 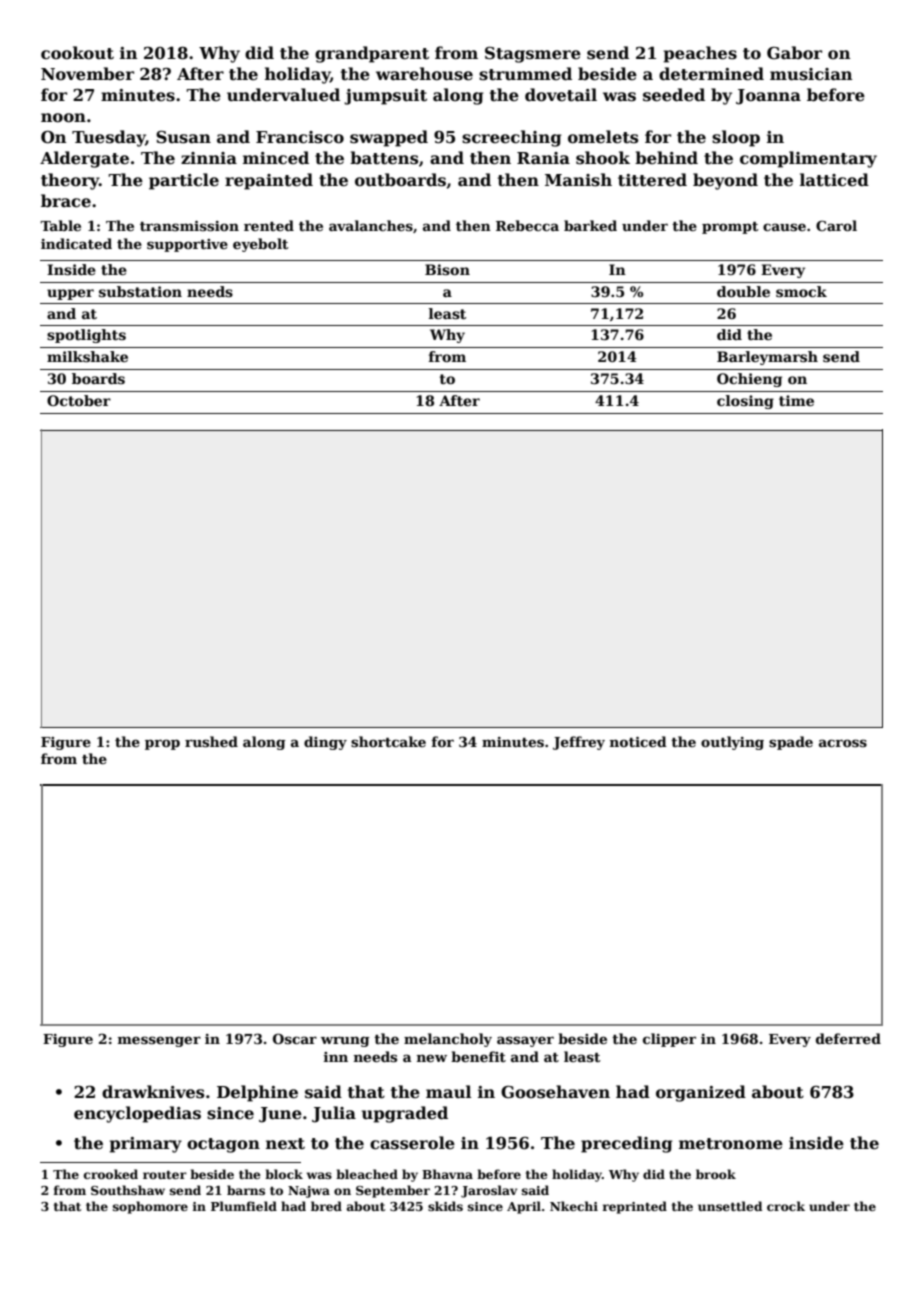 I want to click on prop, so click(x=162, y=744).
